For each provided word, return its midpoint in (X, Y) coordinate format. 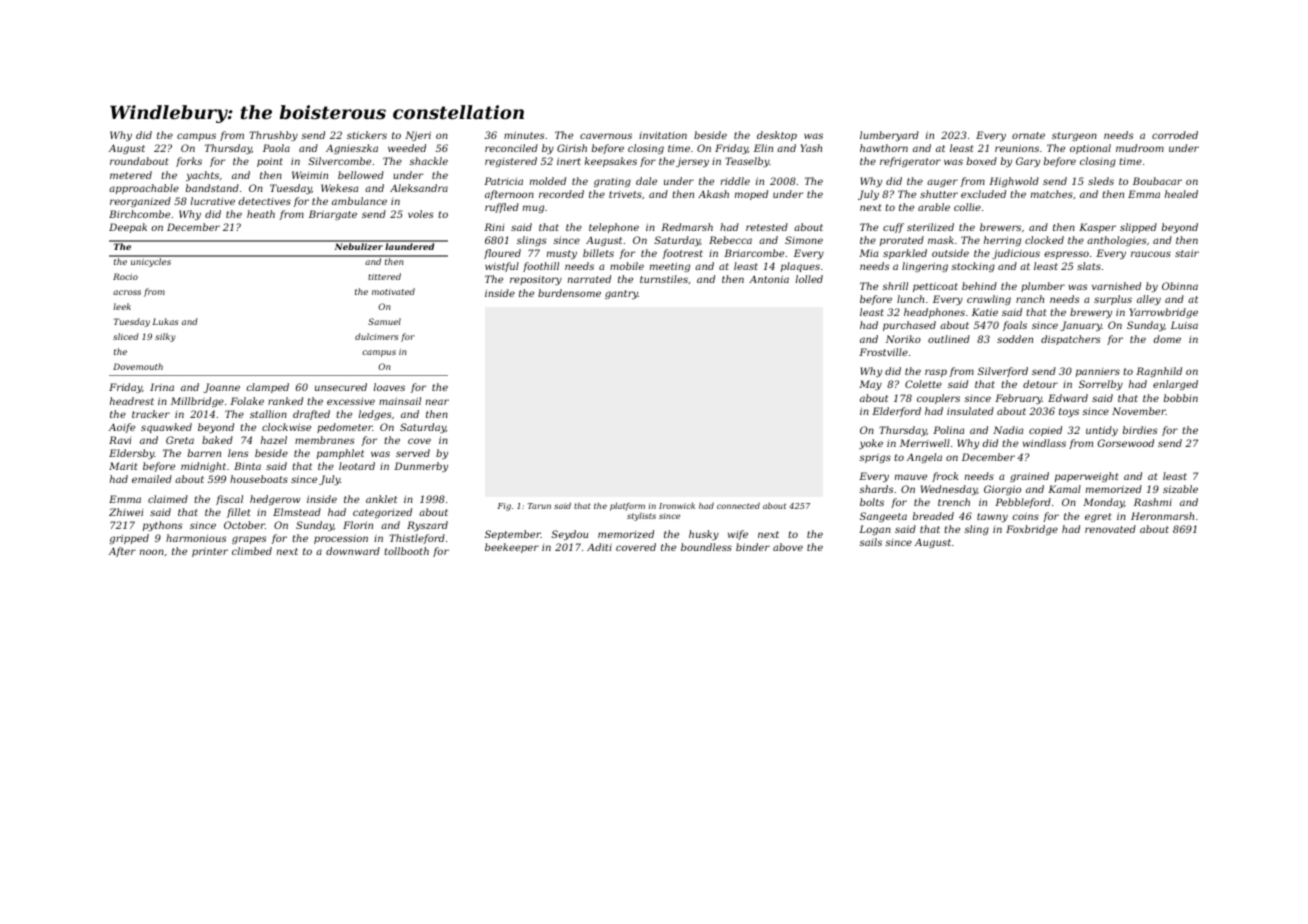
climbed (252, 551)
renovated (1110, 529)
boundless (706, 547)
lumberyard (889, 136)
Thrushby (273, 136)
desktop (777, 136)
